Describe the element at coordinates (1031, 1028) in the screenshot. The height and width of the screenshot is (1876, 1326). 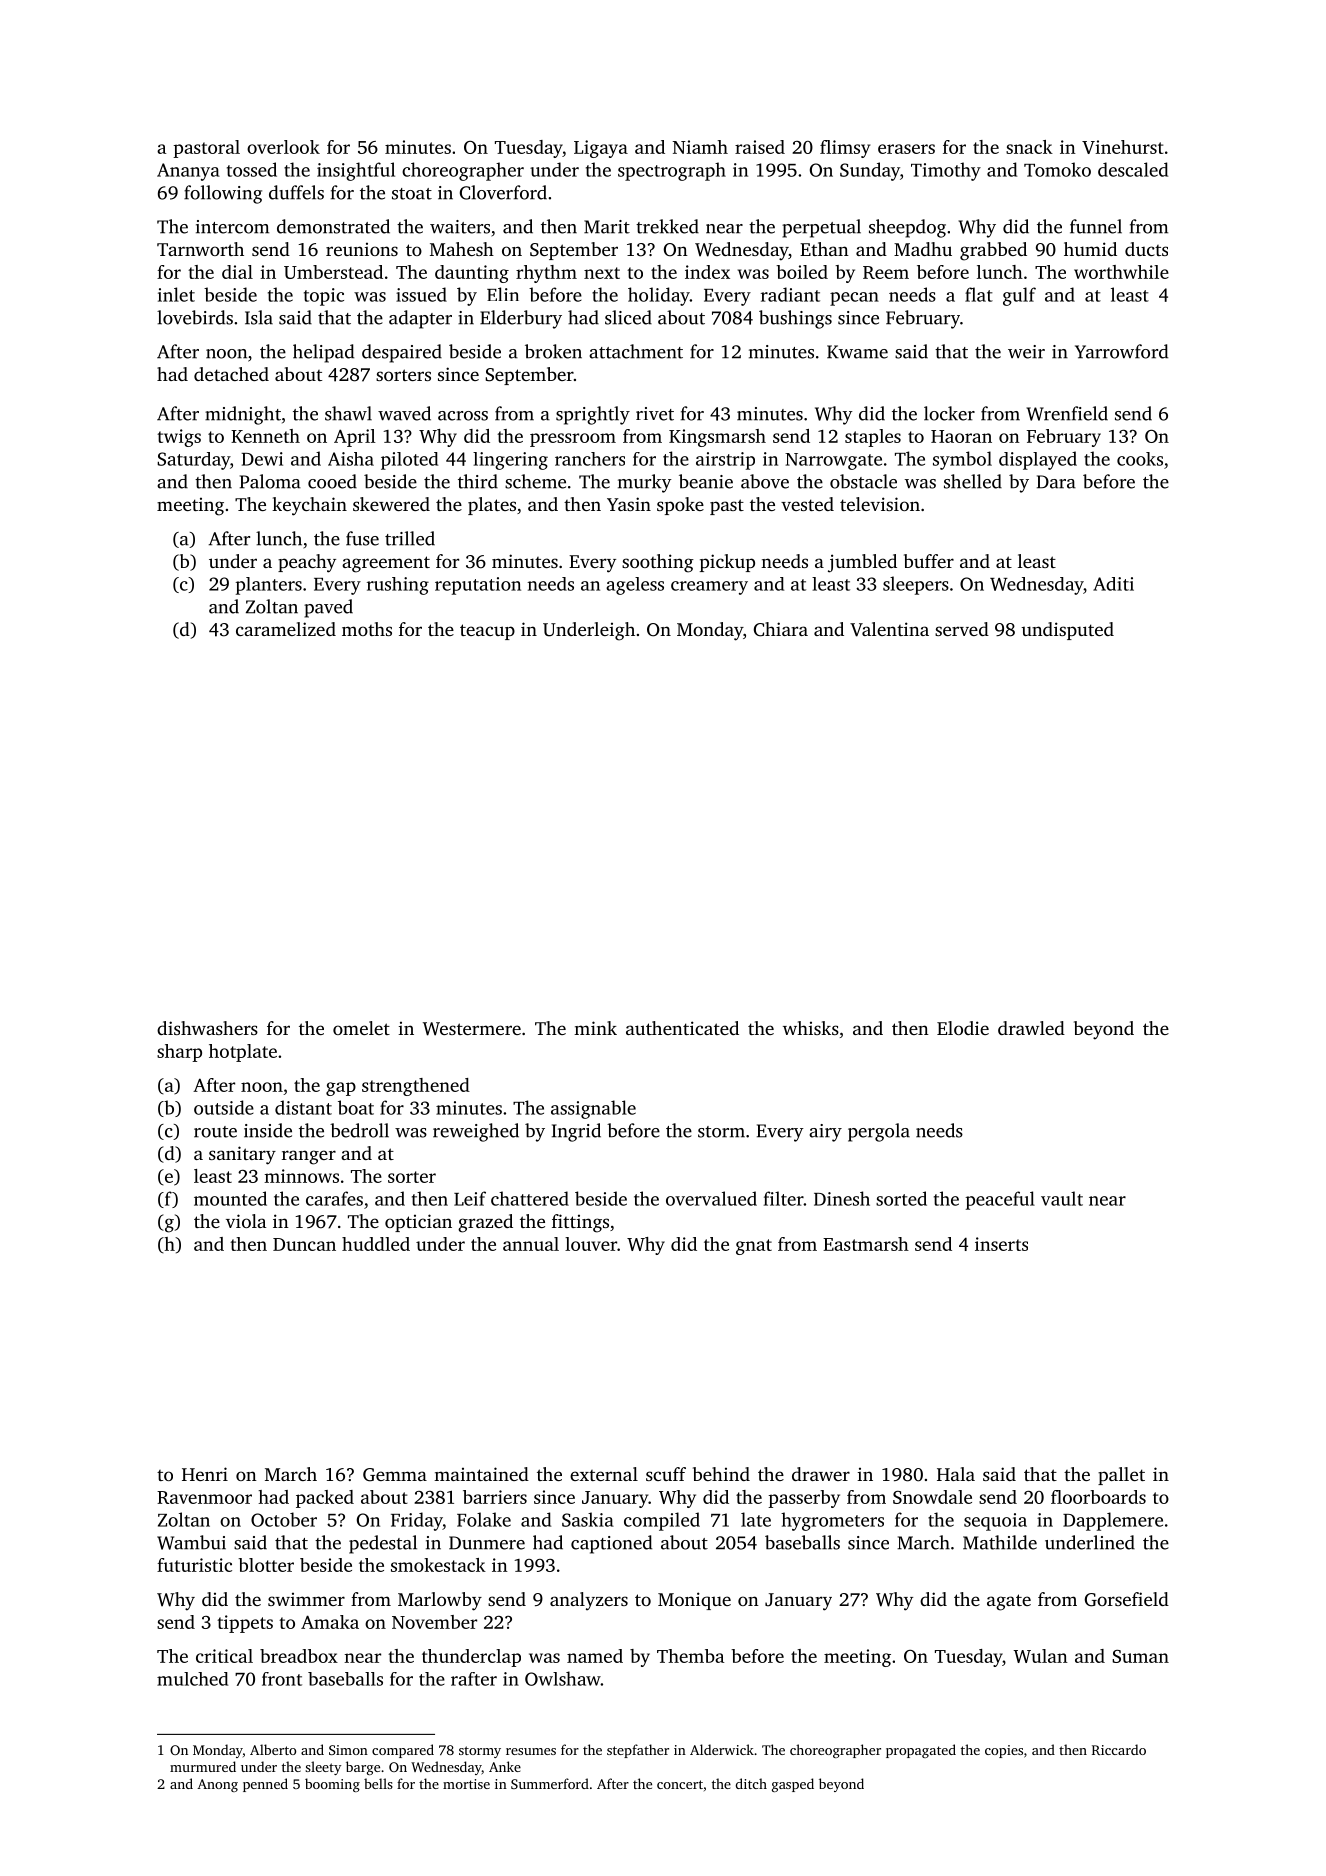
I see `drawled` at that location.
